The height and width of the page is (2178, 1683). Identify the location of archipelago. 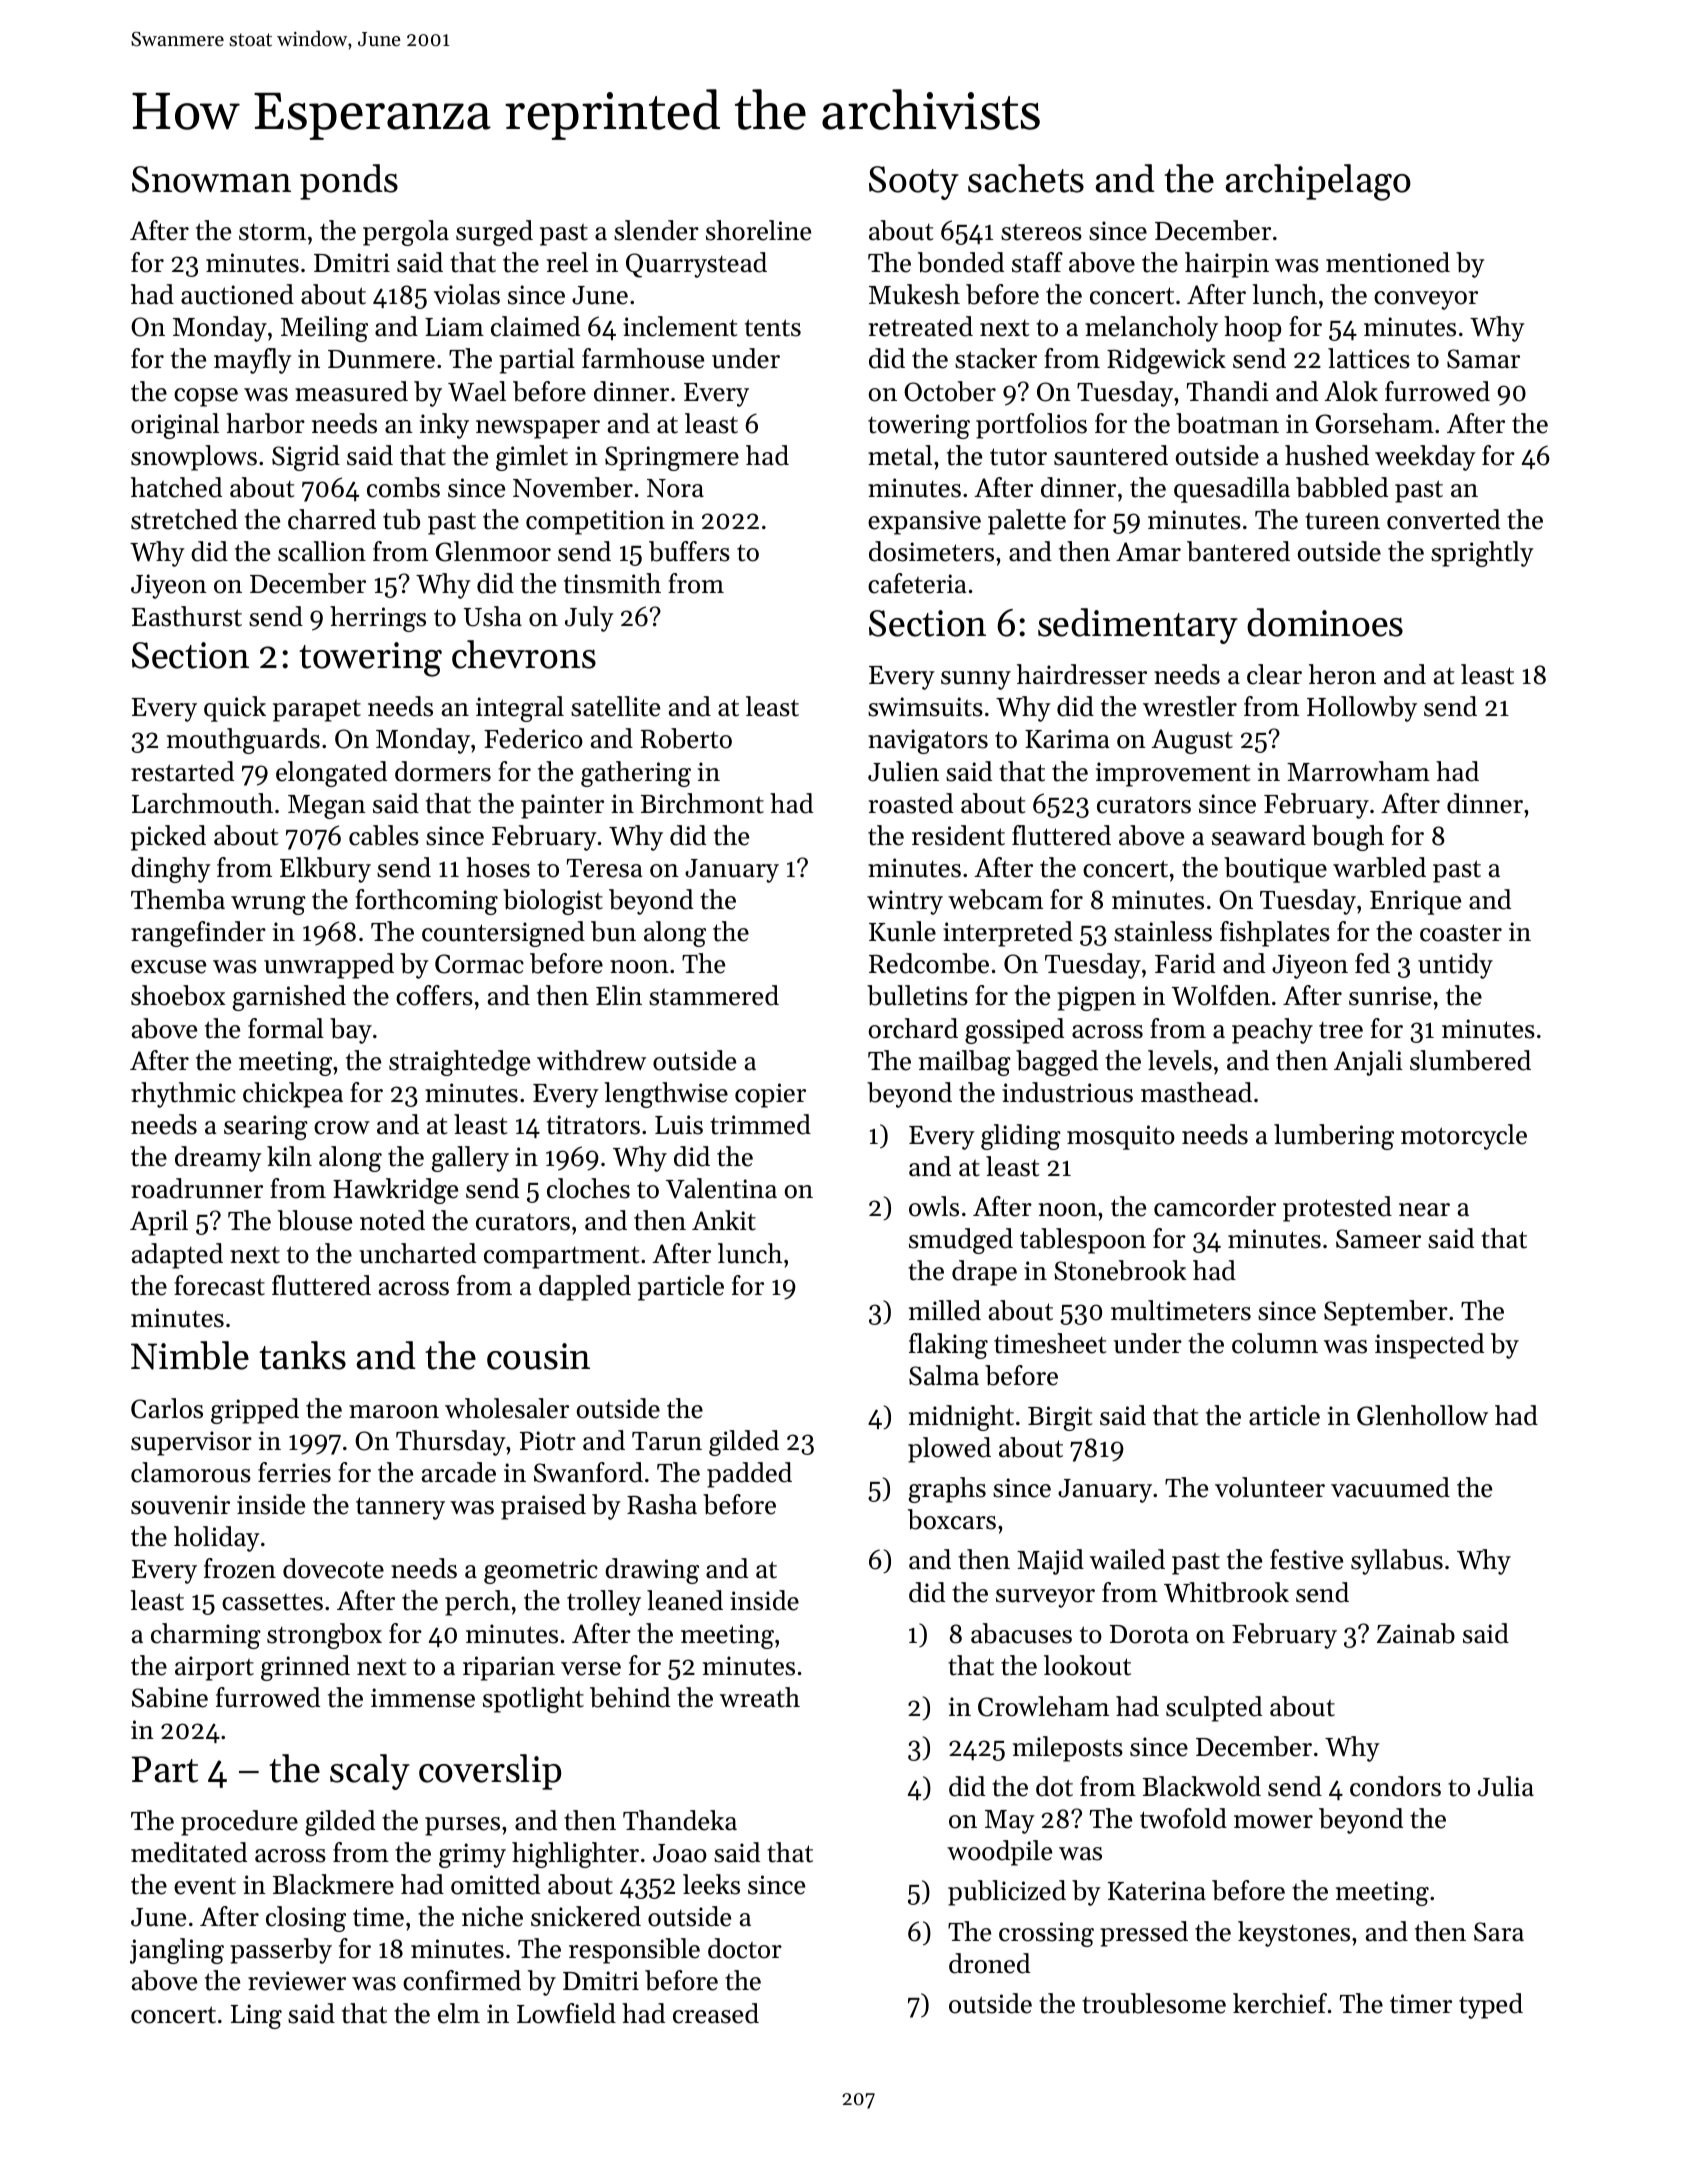
(1318, 182).
